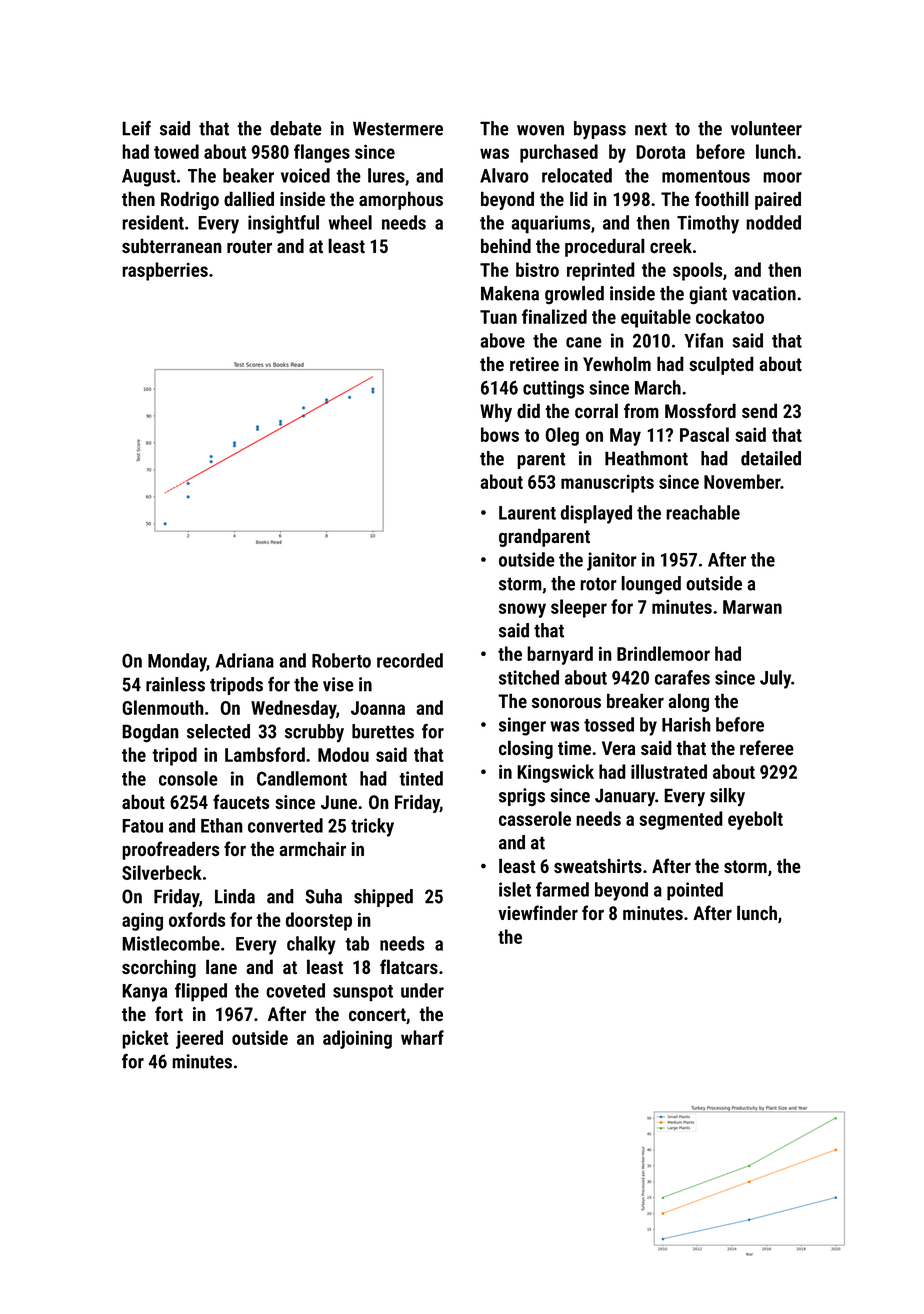 Image resolution: width=924 pixels, height=1314 pixels. What do you see at coordinates (314, 733) in the screenshot?
I see `scrubby` at bounding box center [314, 733].
